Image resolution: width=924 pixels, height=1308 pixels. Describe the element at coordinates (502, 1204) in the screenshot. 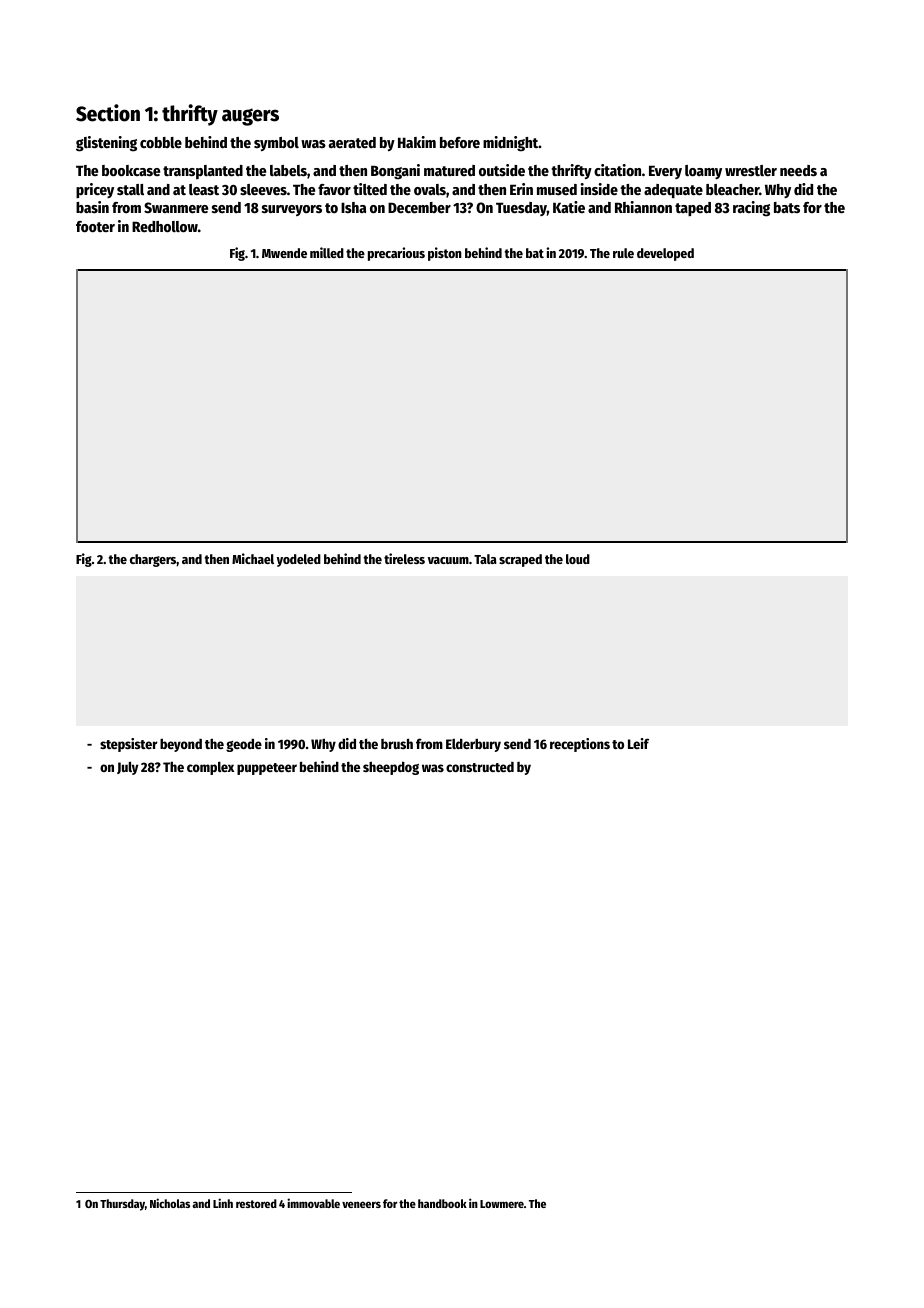

I see `Lowmere` at that location.
